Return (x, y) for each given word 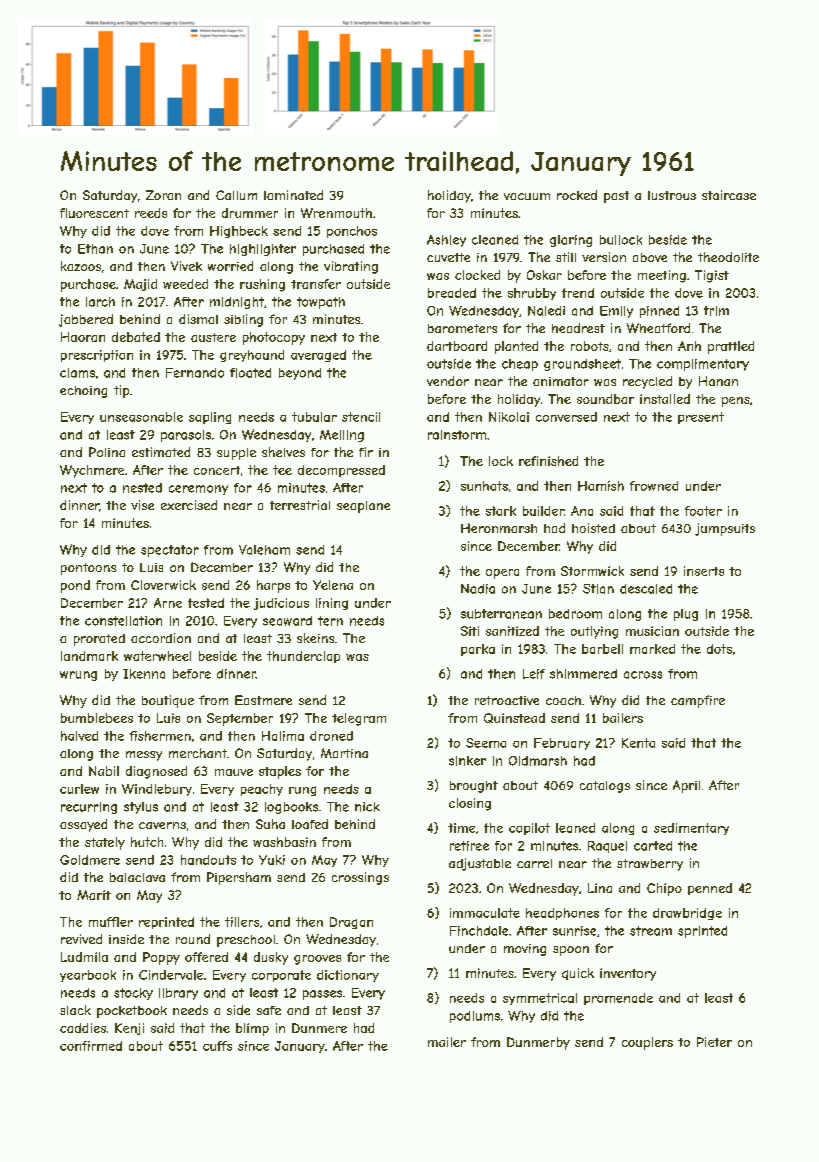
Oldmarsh (538, 761)
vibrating (351, 267)
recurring (89, 808)
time (461, 828)
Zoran (163, 195)
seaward (287, 621)
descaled (646, 589)
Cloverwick (163, 585)
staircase (729, 195)
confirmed (91, 1046)
